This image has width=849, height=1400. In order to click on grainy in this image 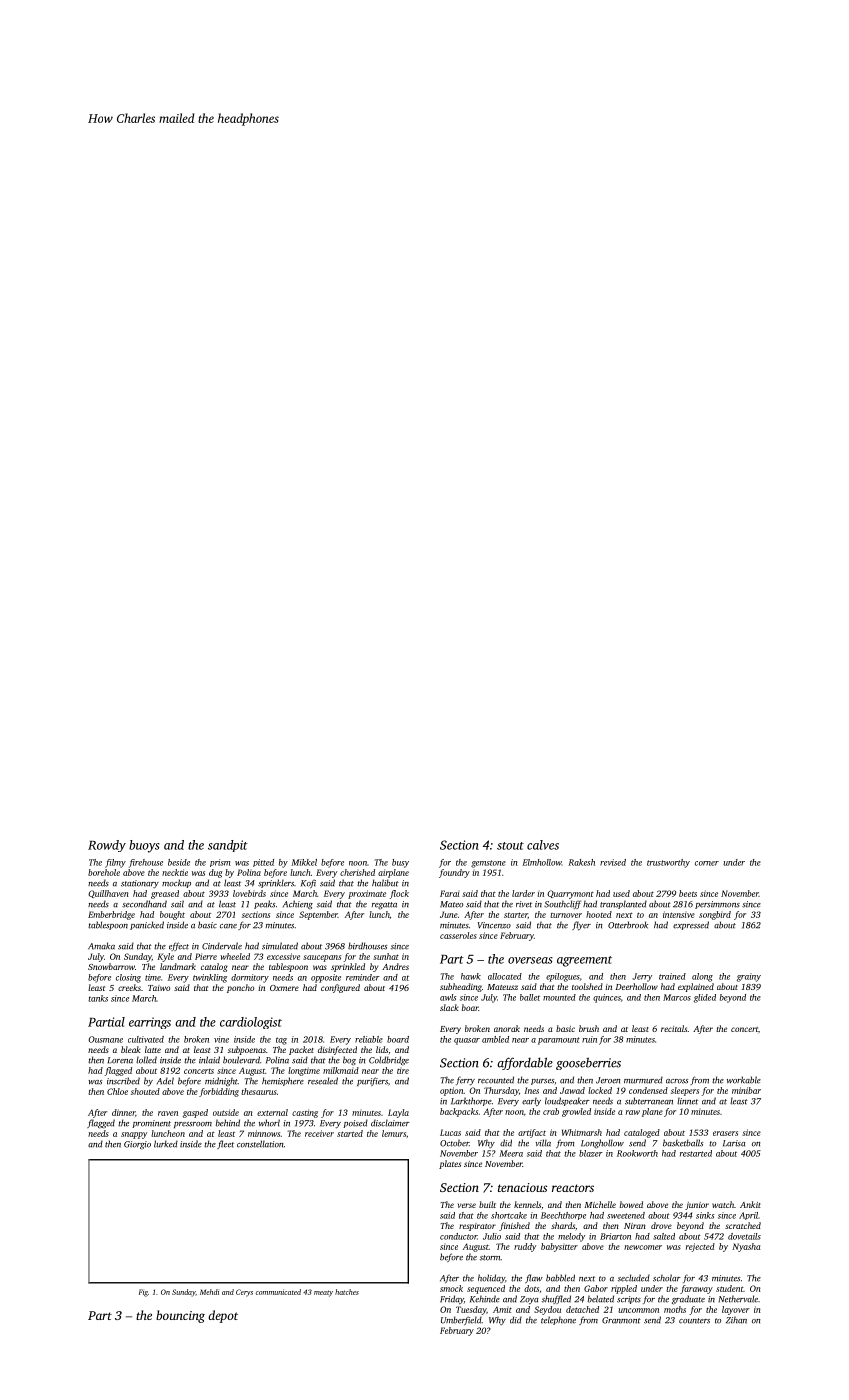, I will do `click(749, 977)`.
